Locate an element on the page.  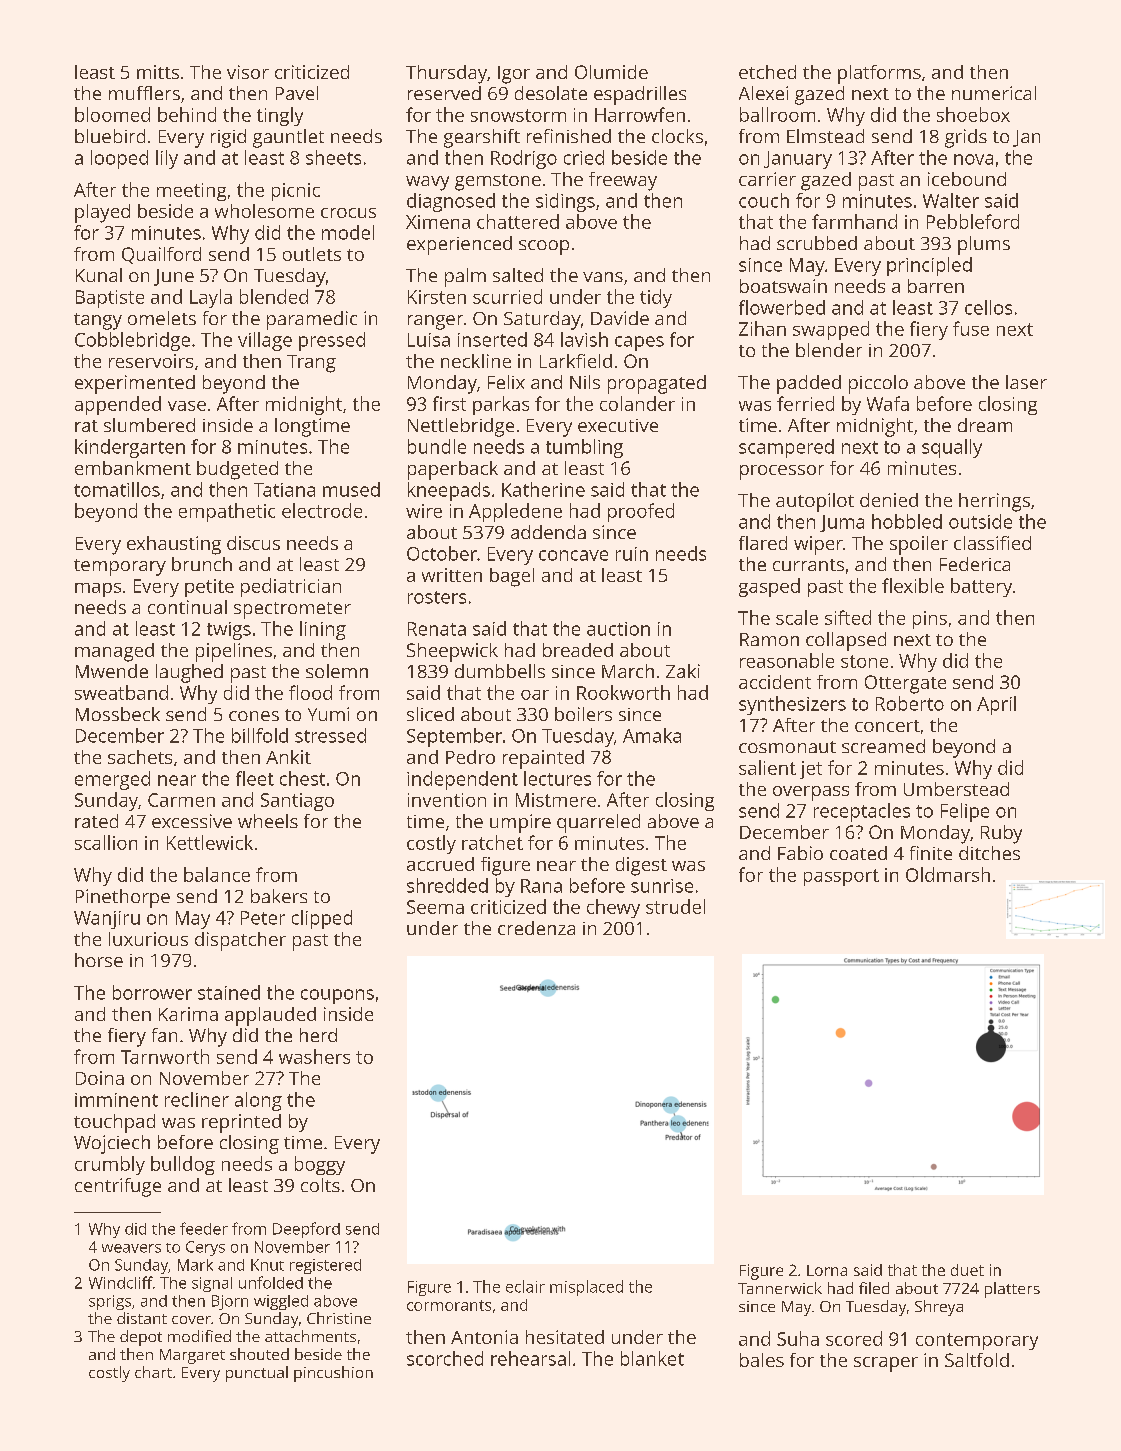
chewy is located at coordinates (613, 908).
